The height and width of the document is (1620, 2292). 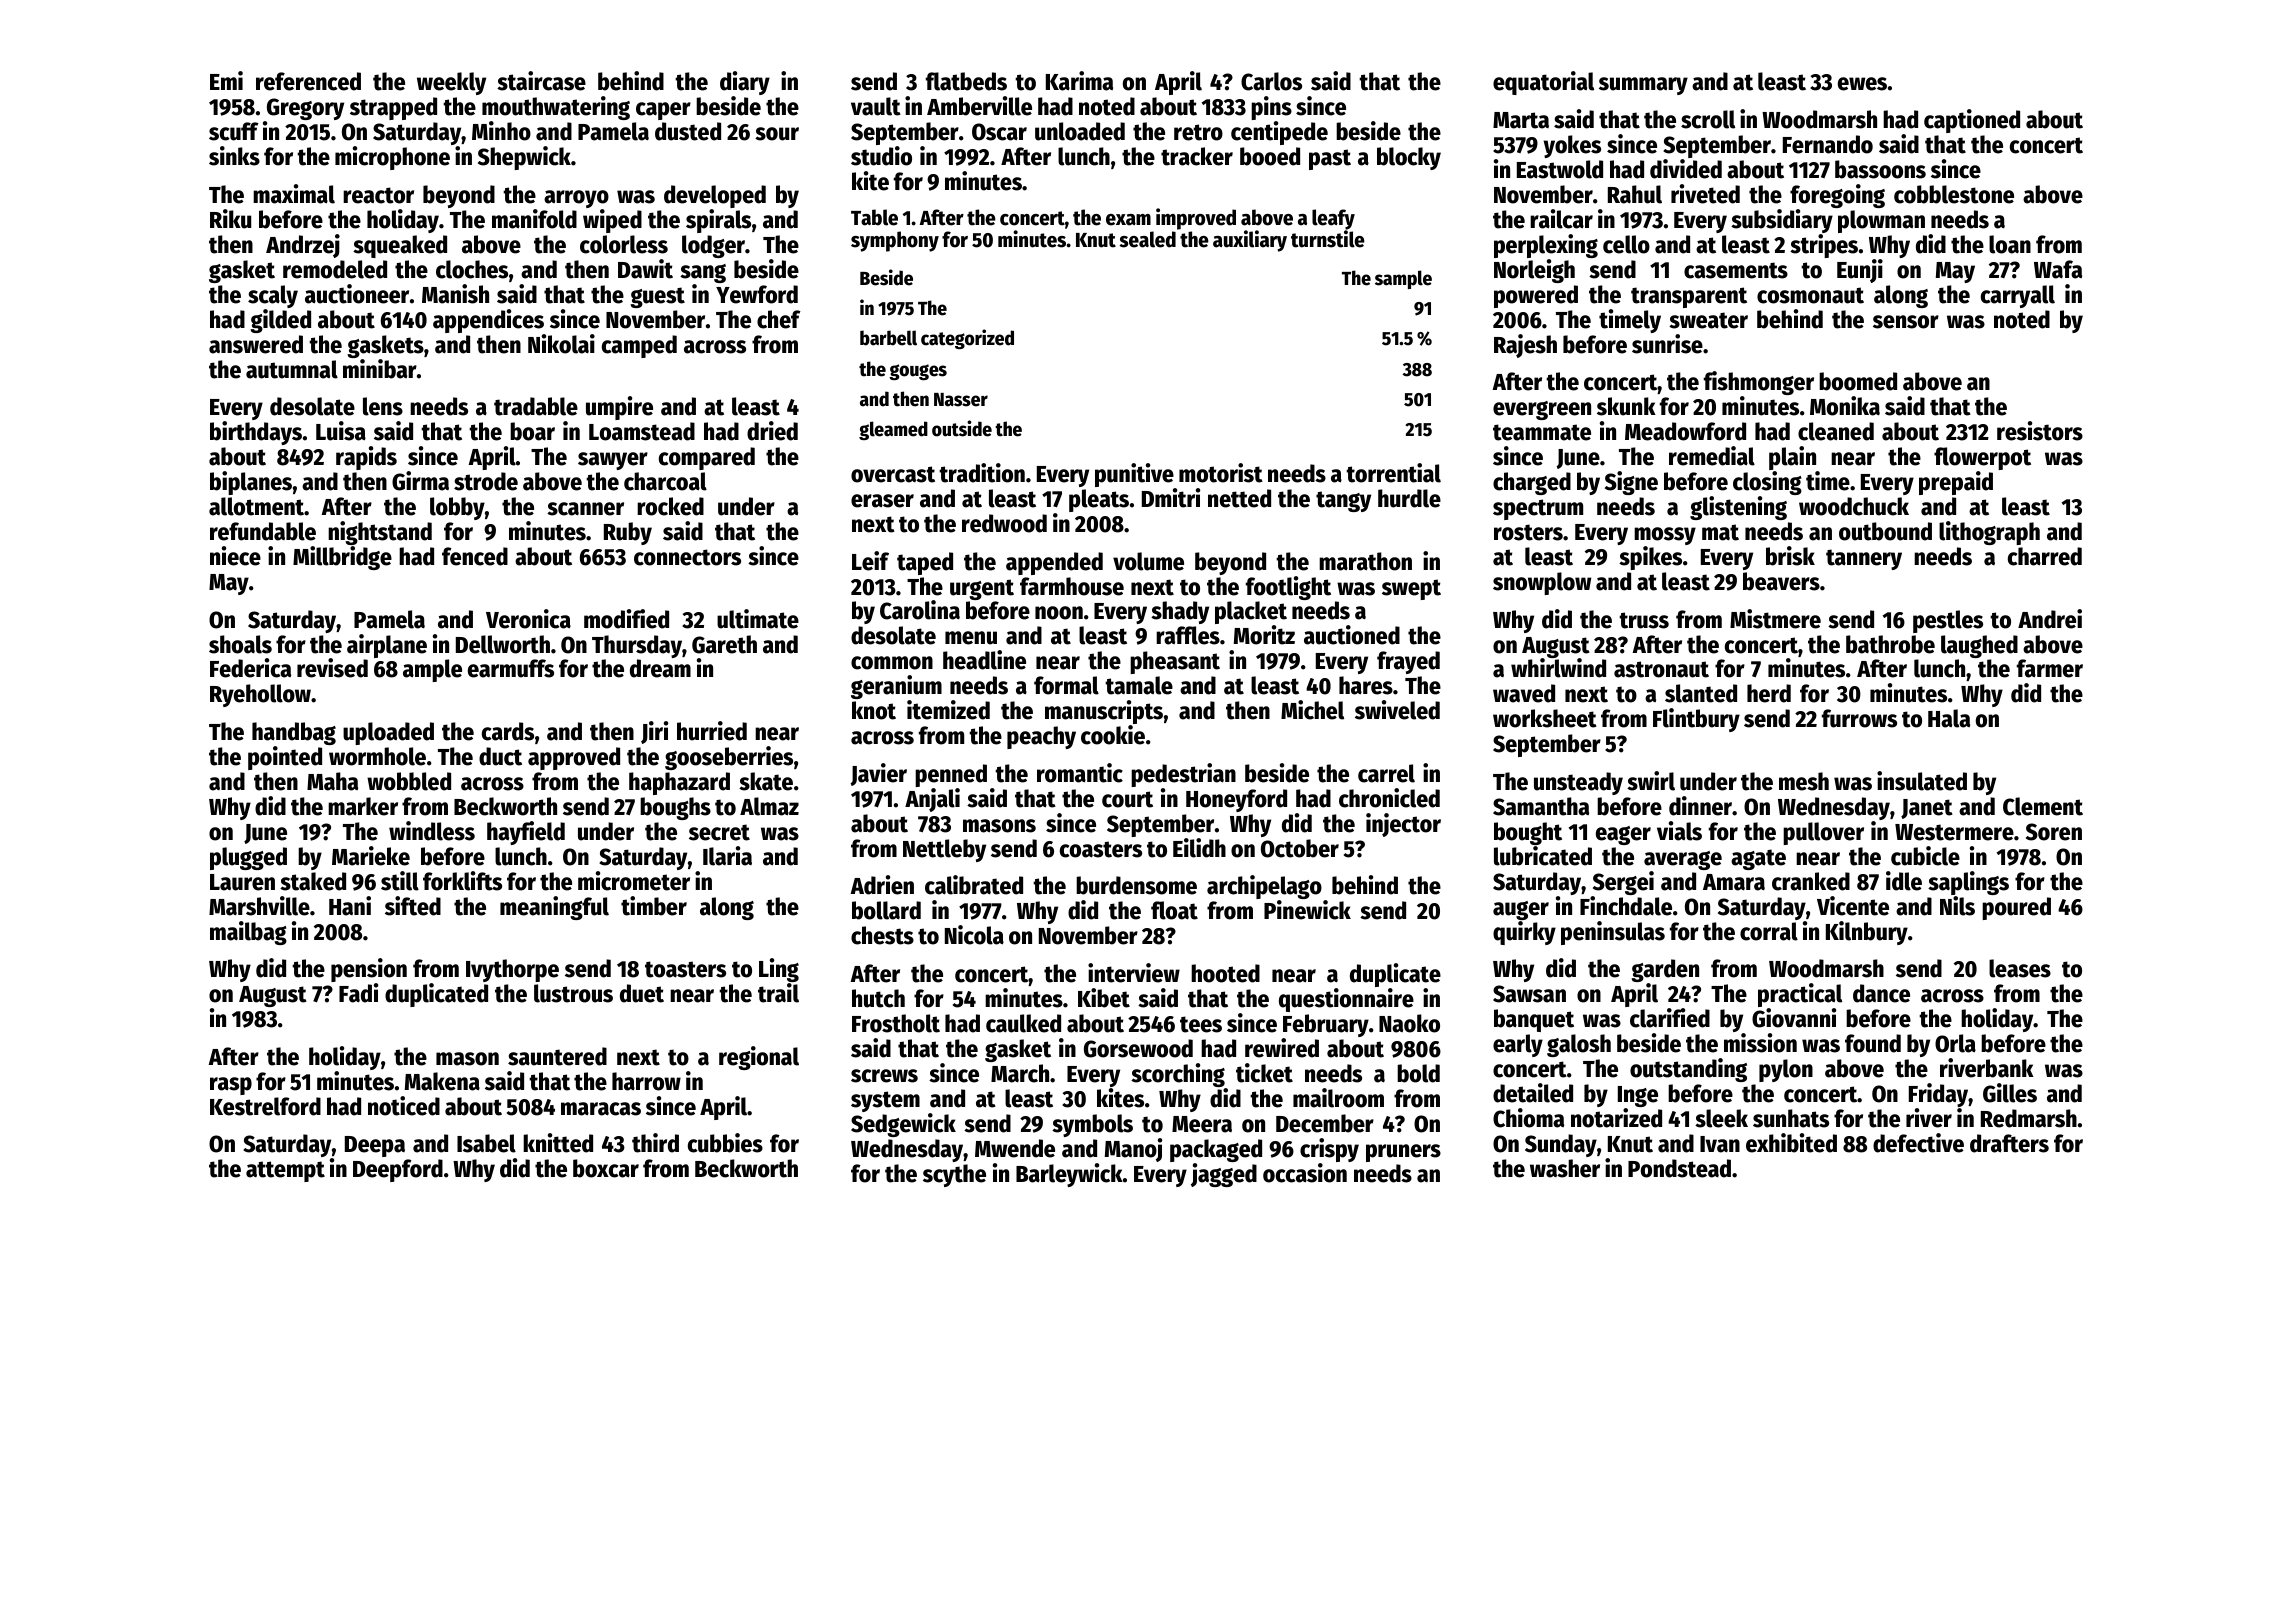 I want to click on Carlos, so click(x=1271, y=81).
